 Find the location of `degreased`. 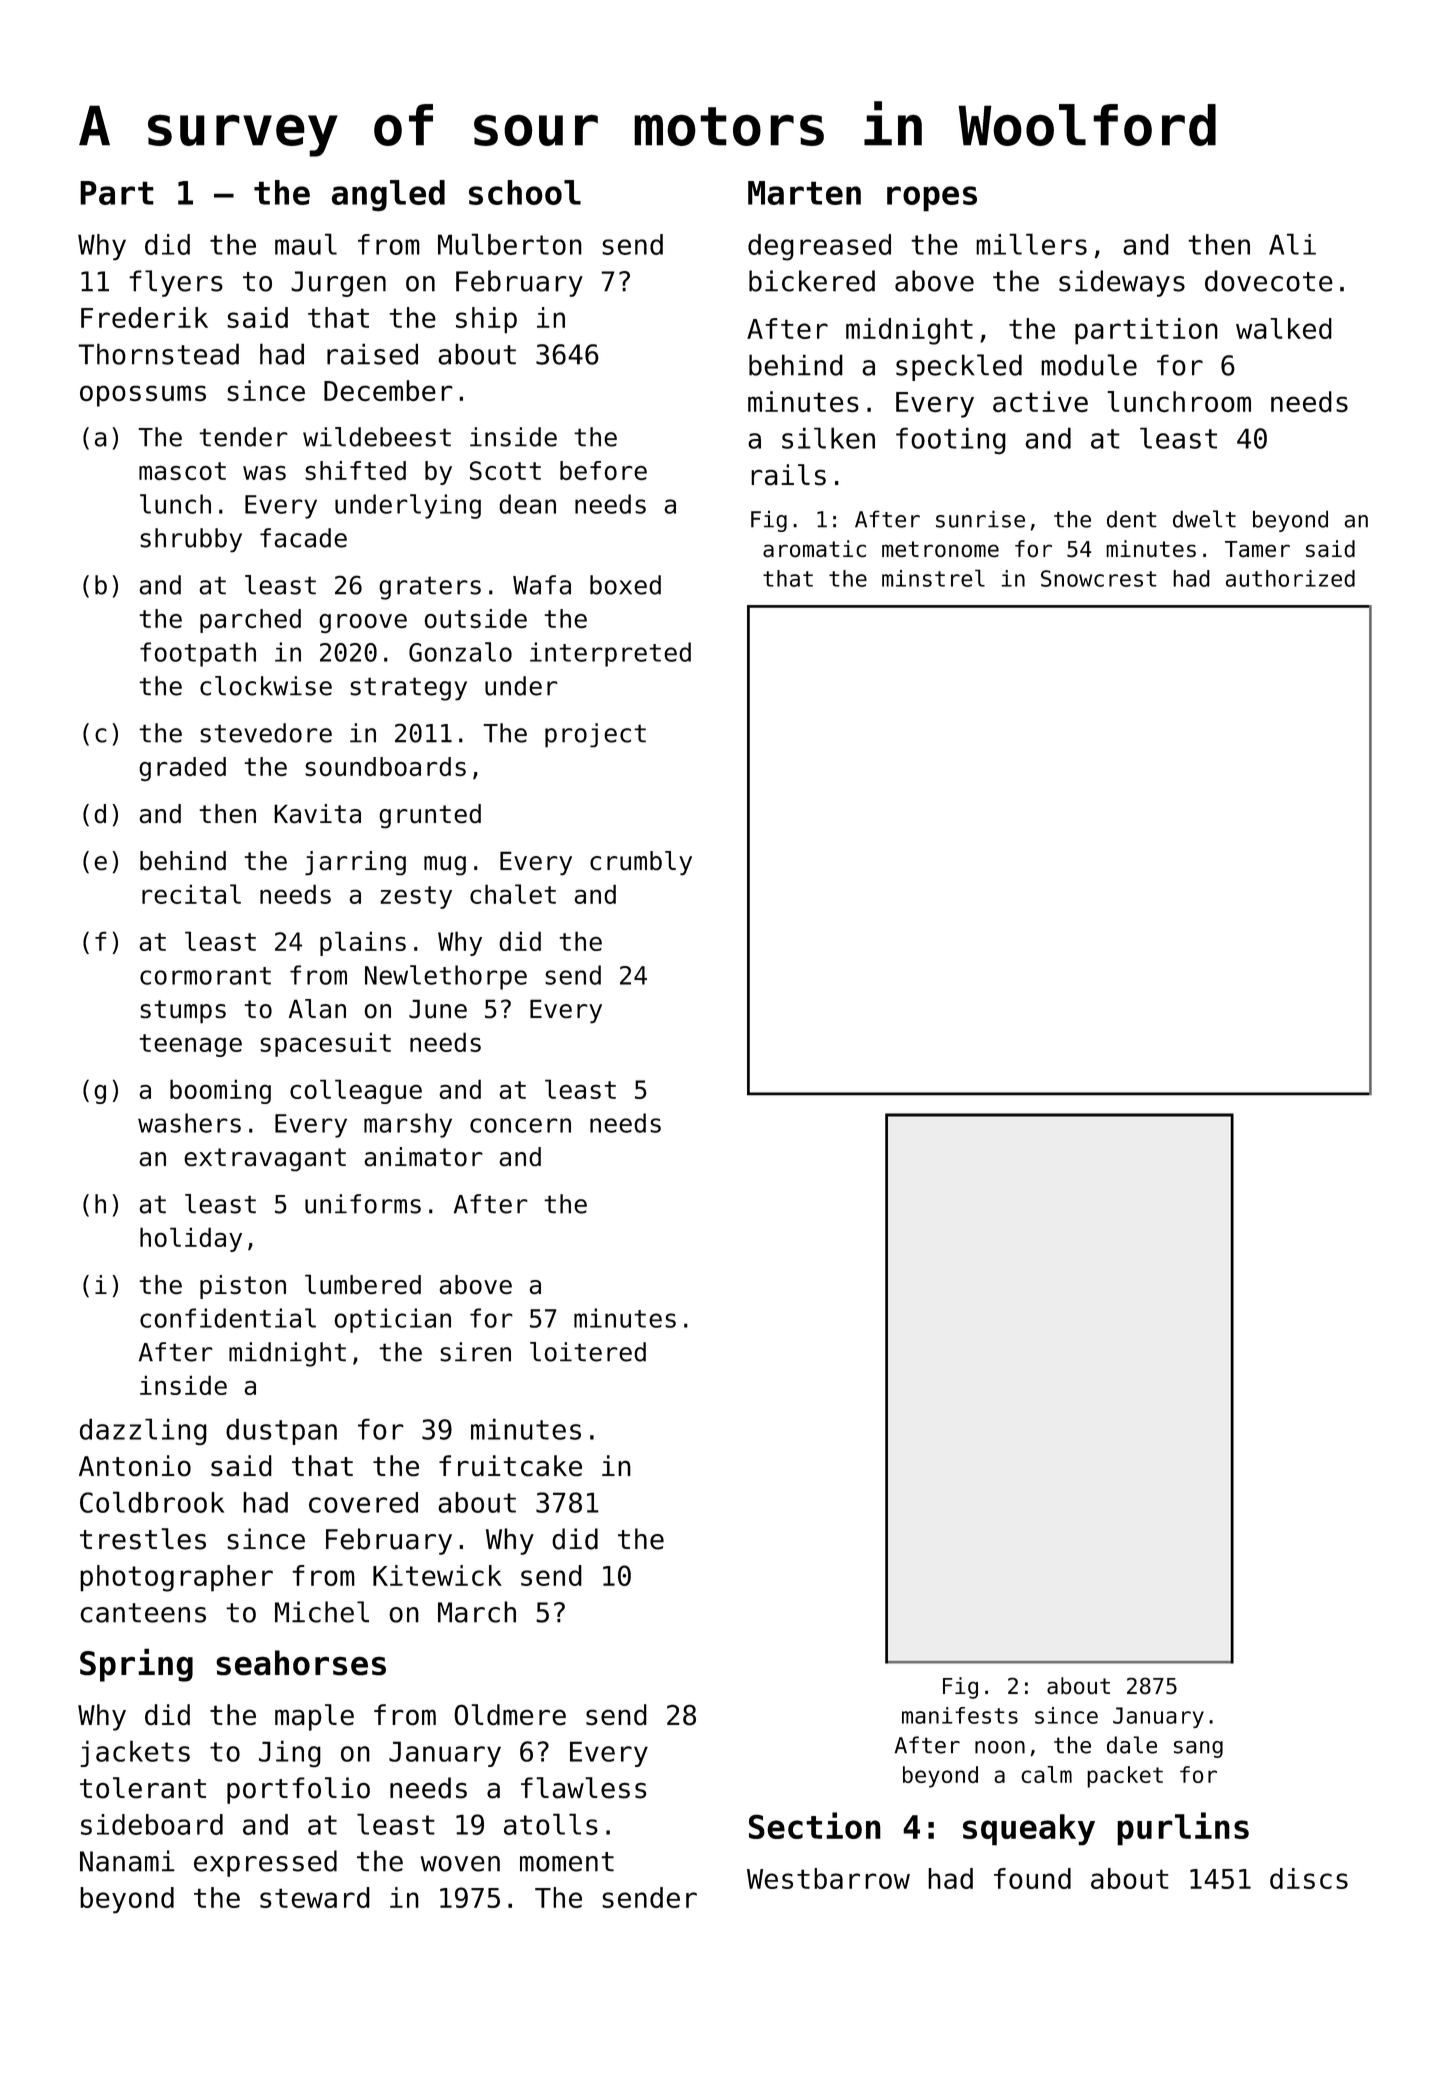

degreased is located at coordinates (819, 247).
